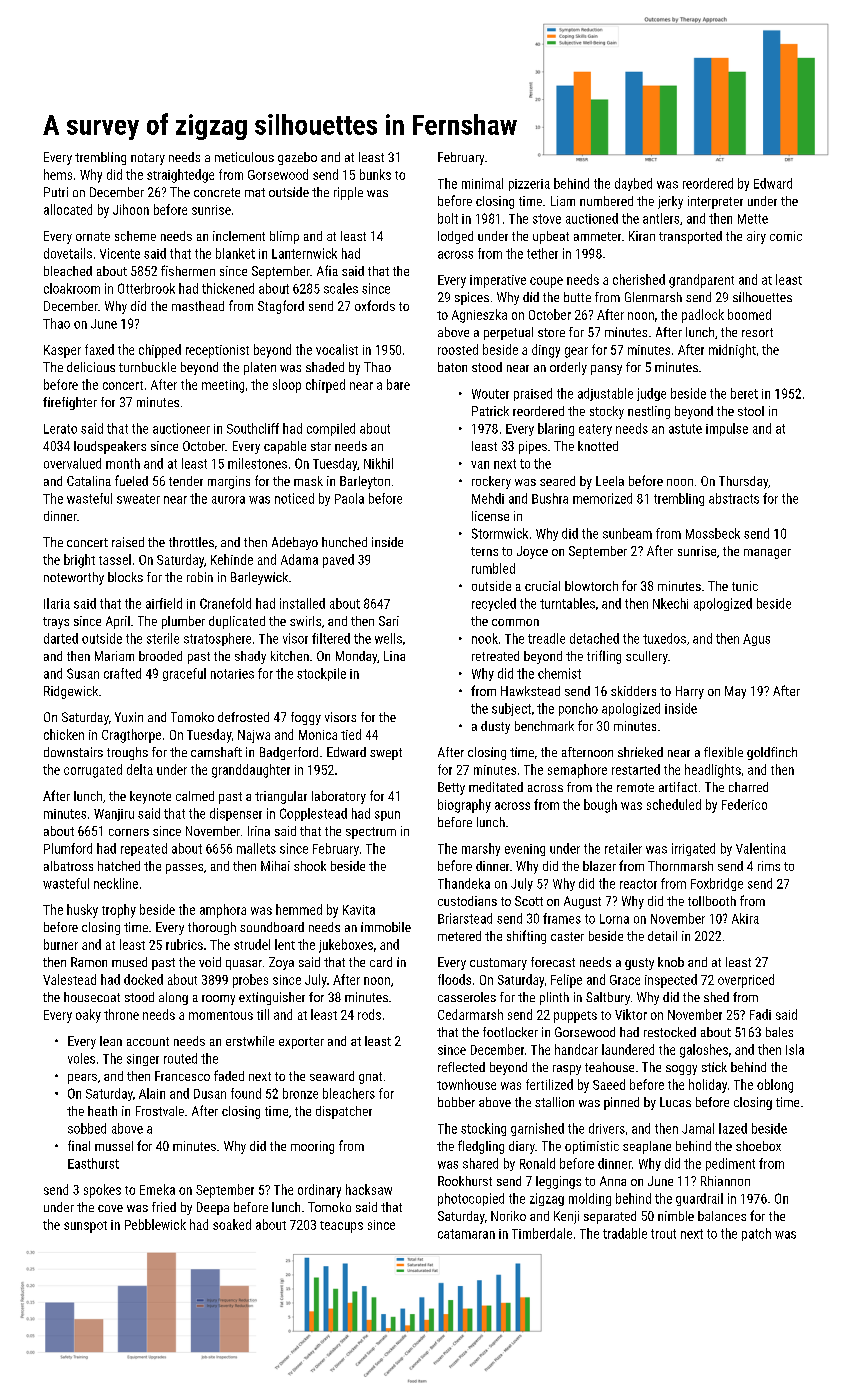  I want to click on Mette, so click(753, 219).
